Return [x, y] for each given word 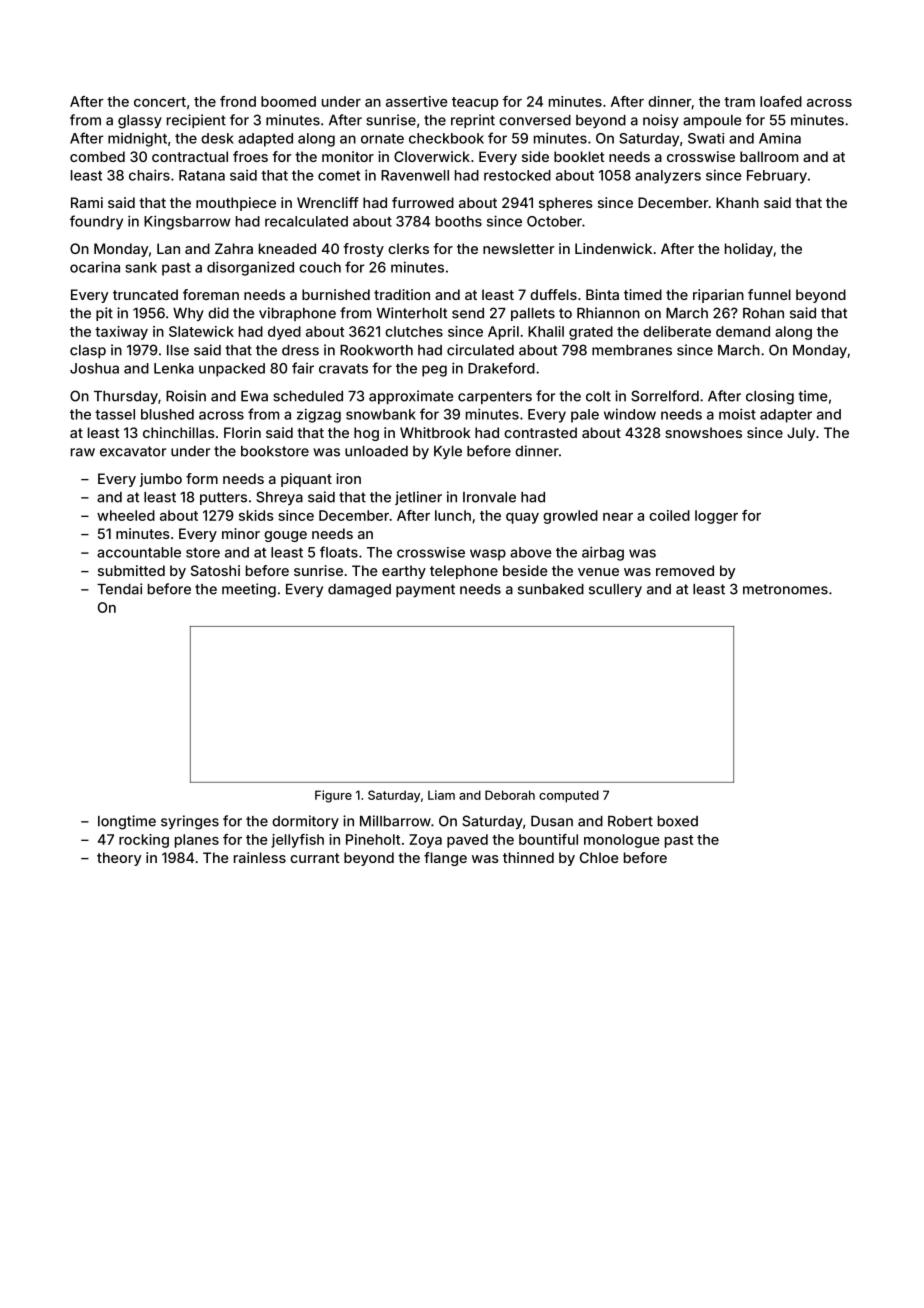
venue [598, 572]
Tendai [119, 589]
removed [685, 570]
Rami [87, 202]
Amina [780, 138]
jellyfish [297, 841]
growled [570, 517]
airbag [603, 553]
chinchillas [179, 432]
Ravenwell [415, 175]
